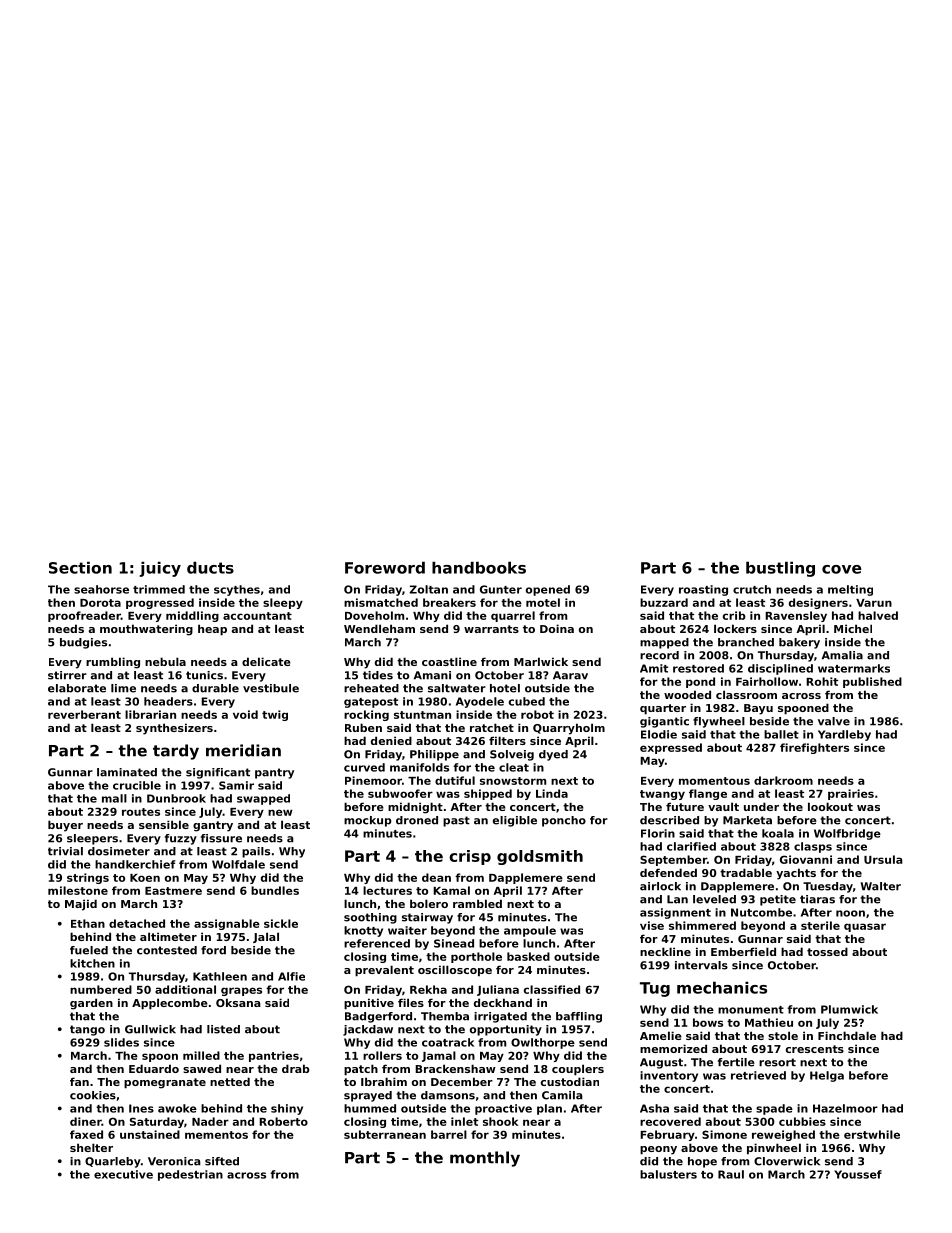  What do you see at coordinates (65, 851) in the page?
I see `trivial` at bounding box center [65, 851].
